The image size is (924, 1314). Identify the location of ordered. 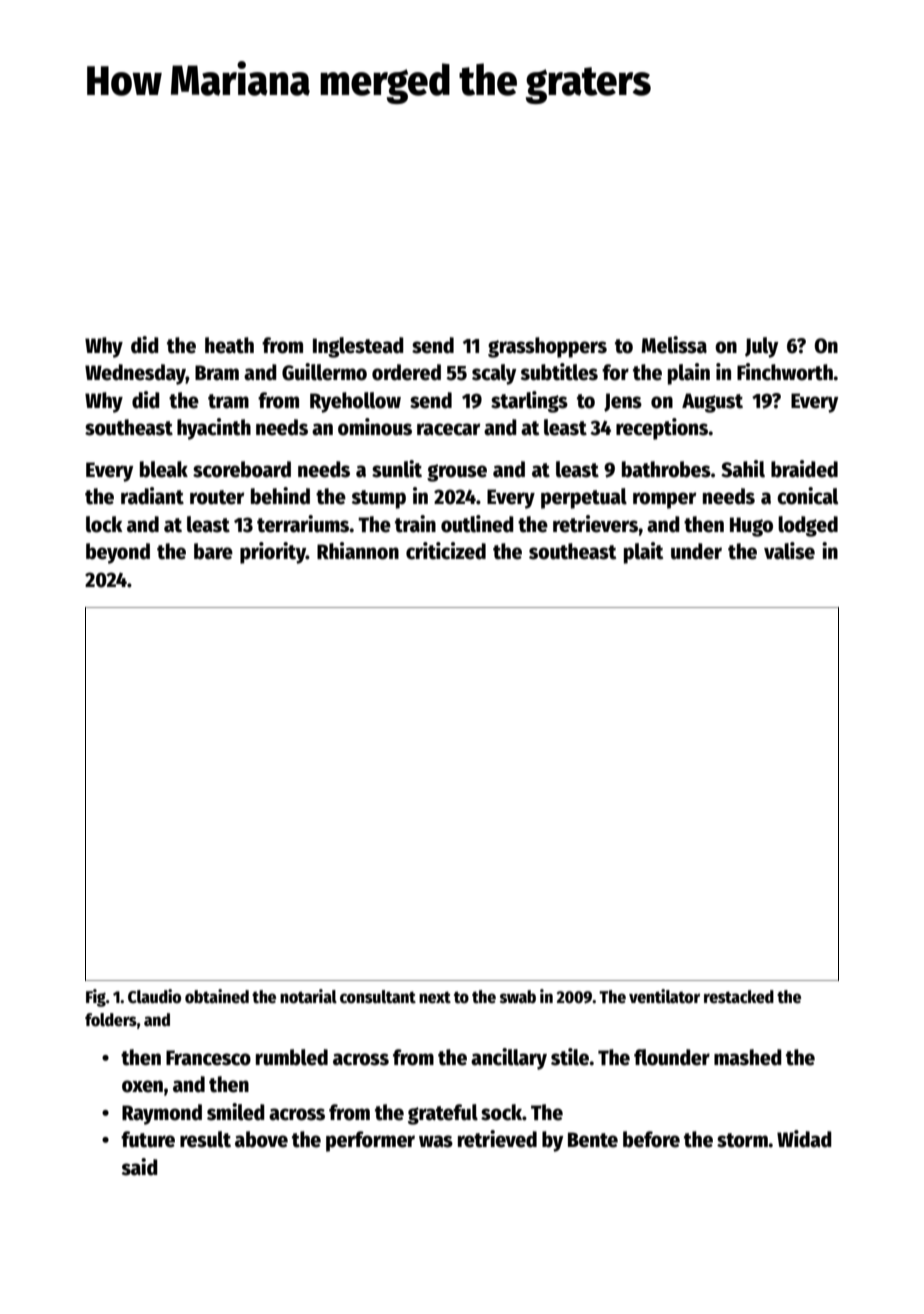
(406, 372).
